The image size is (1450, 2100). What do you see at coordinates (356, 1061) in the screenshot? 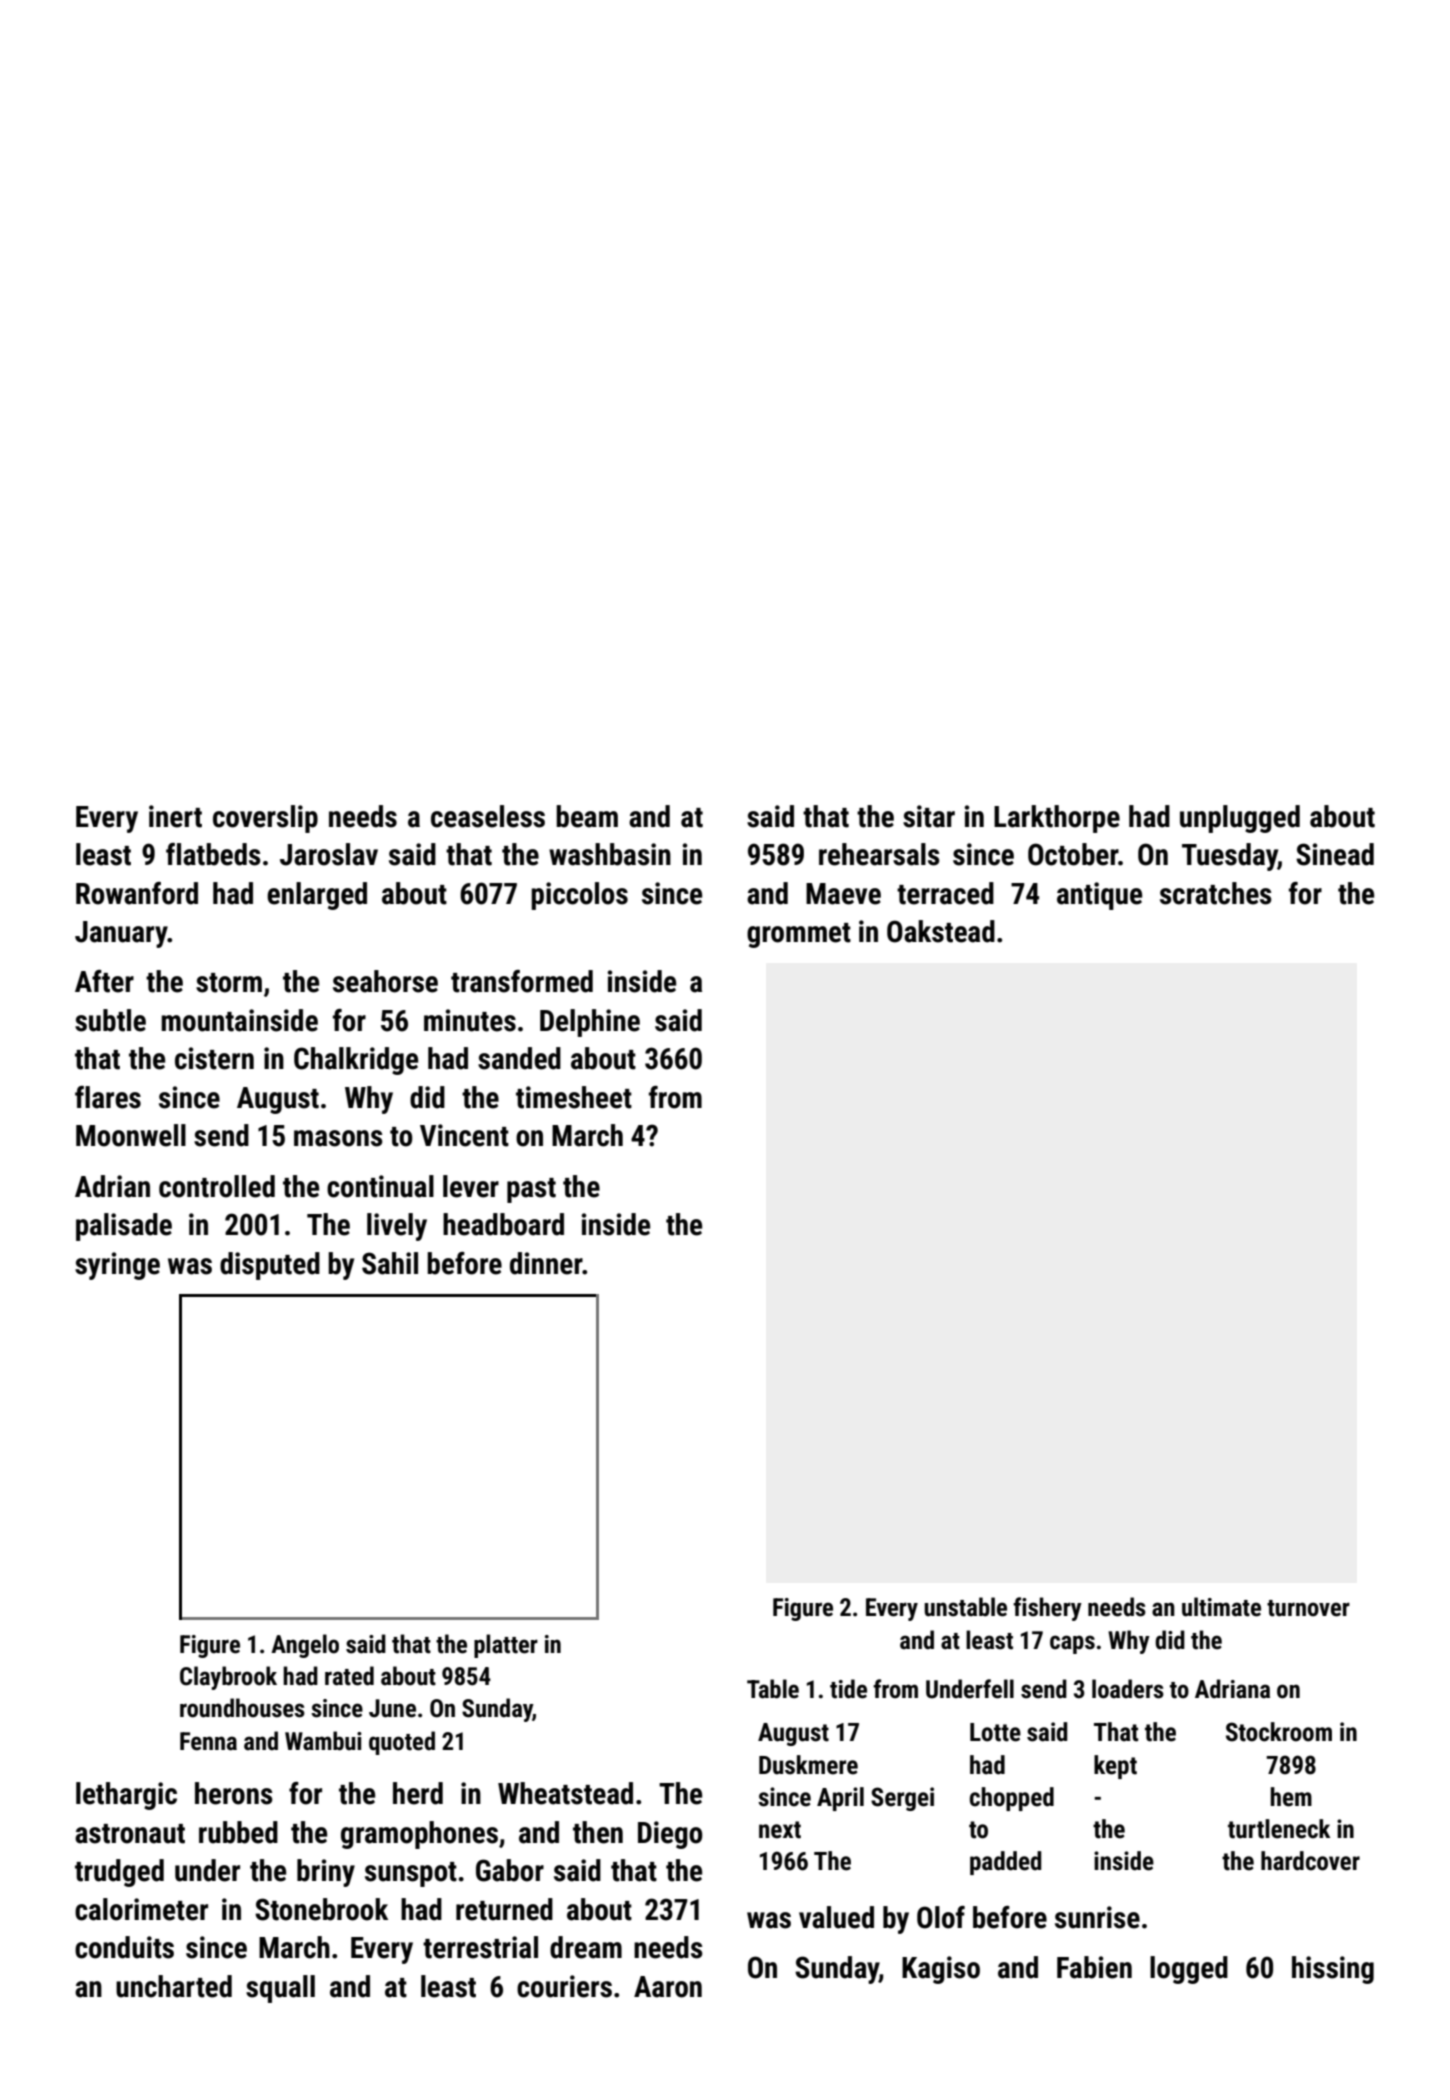
I see `Chalkridge` at bounding box center [356, 1061].
